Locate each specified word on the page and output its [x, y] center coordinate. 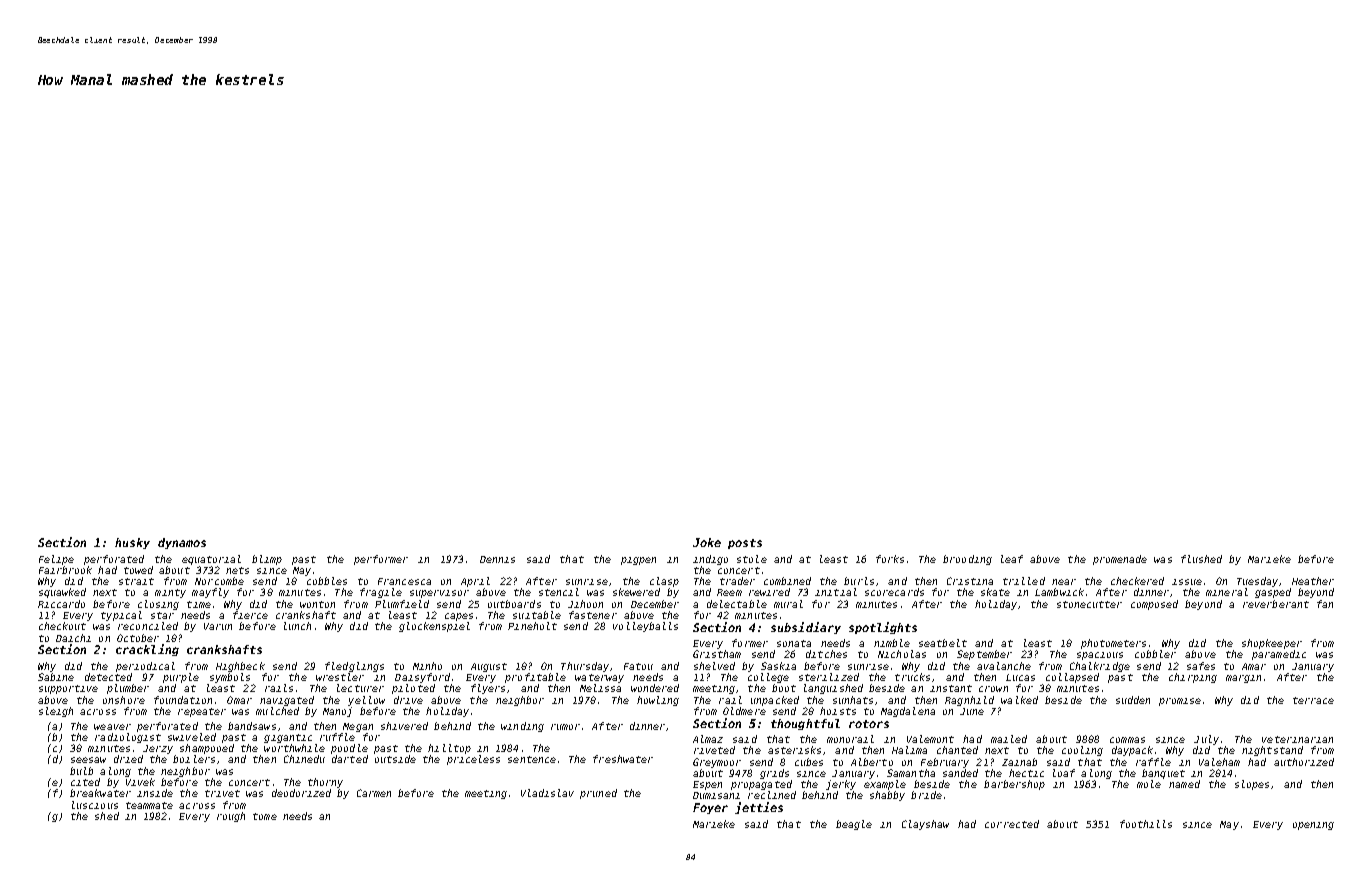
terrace [1313, 700]
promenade [1120, 560]
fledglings [354, 667]
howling [658, 701]
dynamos [182, 543]
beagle [854, 825]
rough [231, 817]
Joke [707, 542]
